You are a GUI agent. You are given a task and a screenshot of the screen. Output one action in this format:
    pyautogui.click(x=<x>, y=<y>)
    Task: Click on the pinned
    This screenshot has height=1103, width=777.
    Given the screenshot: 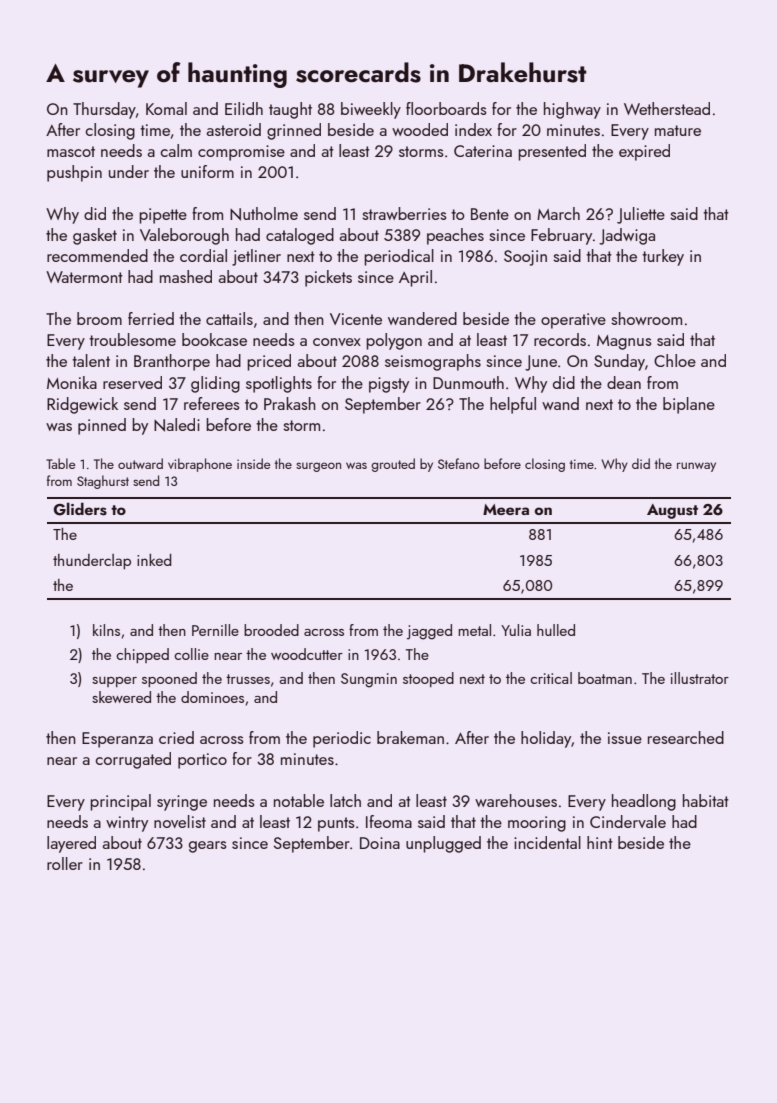 What is the action you would take?
    pyautogui.click(x=102, y=426)
